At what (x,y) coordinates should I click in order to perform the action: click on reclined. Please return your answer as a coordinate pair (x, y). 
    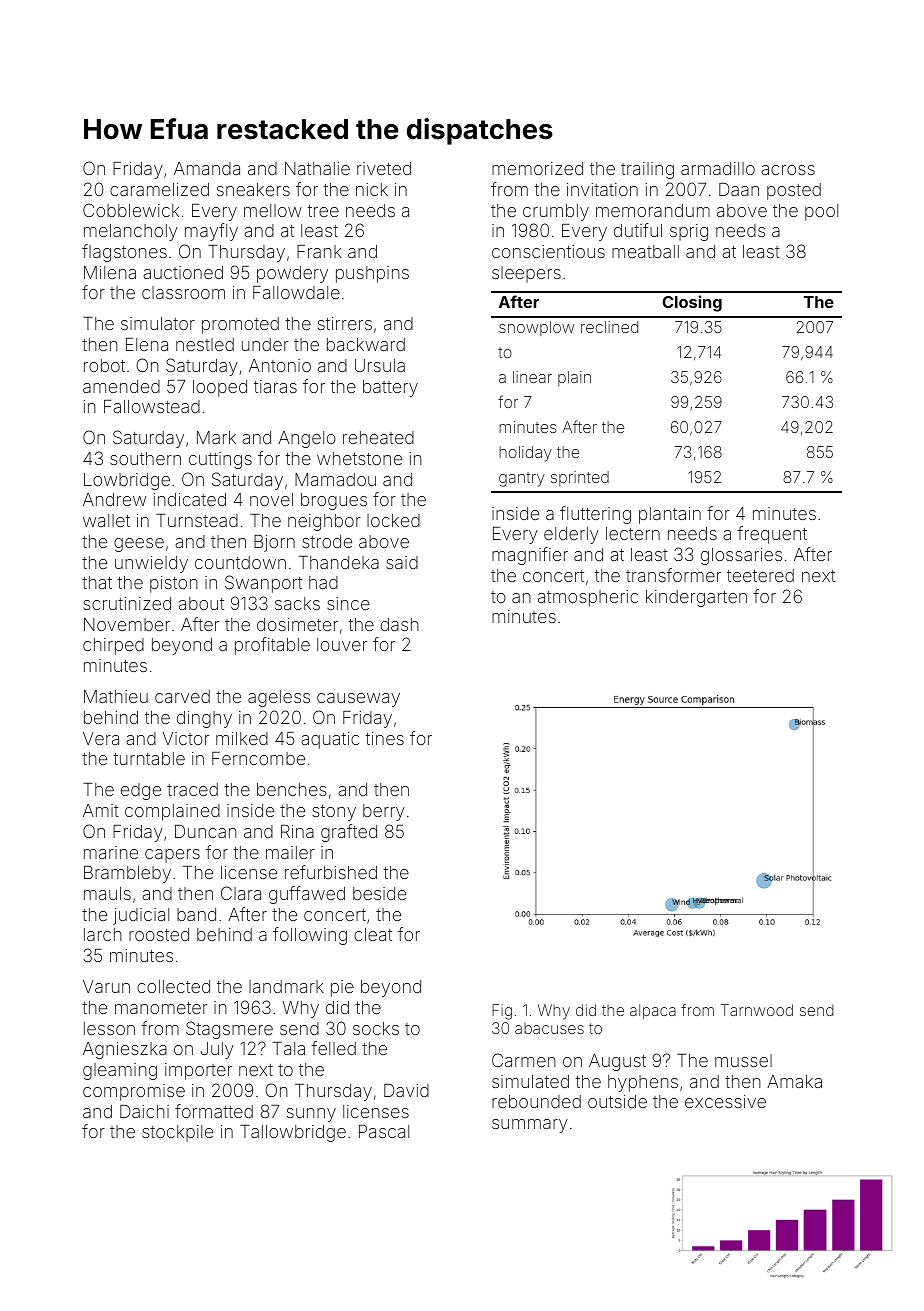
    Looking at the image, I should click on (609, 327).
